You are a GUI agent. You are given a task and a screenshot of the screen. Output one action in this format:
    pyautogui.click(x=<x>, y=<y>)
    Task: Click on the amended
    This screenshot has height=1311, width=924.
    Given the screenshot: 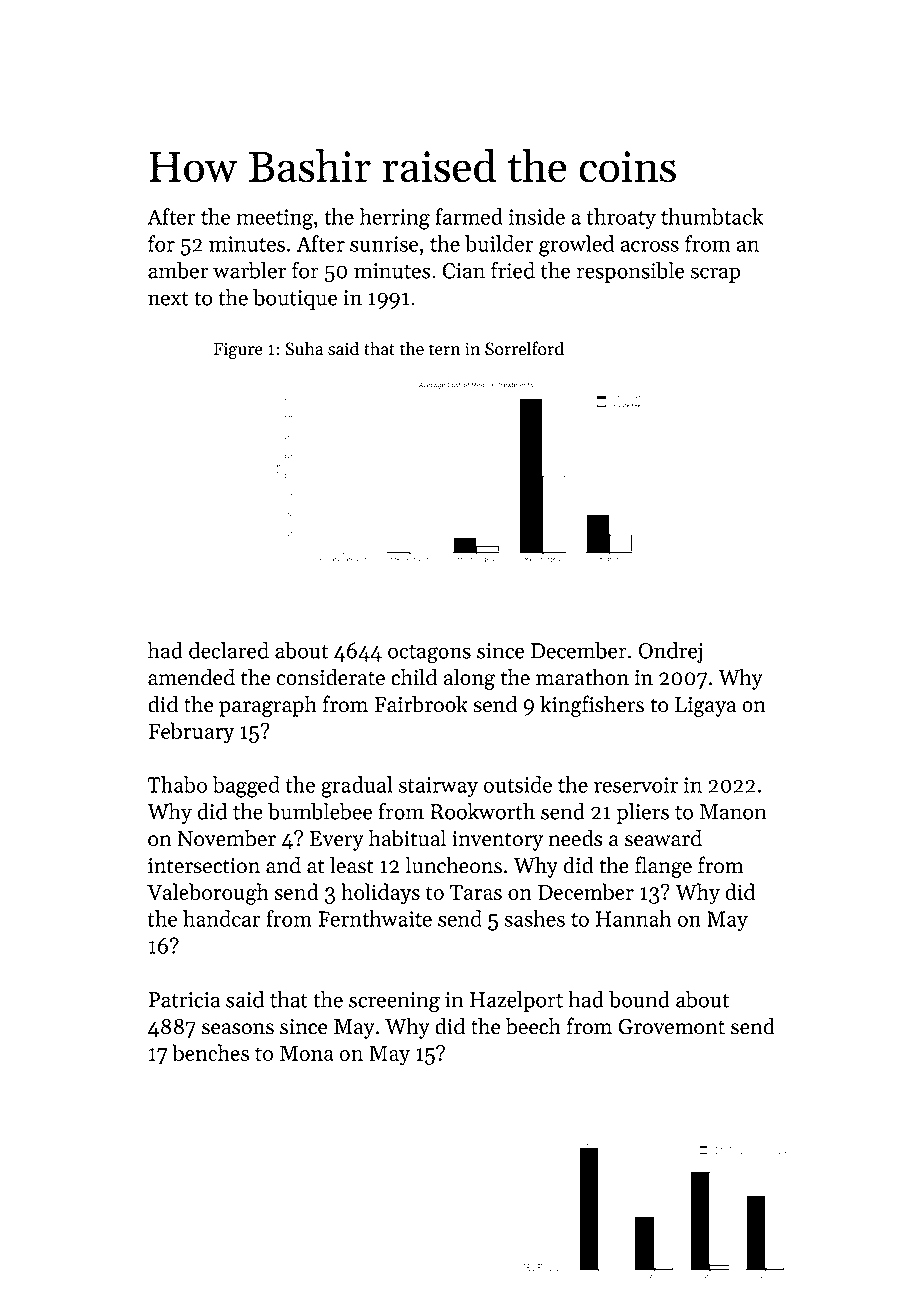 What is the action you would take?
    pyautogui.click(x=191, y=677)
